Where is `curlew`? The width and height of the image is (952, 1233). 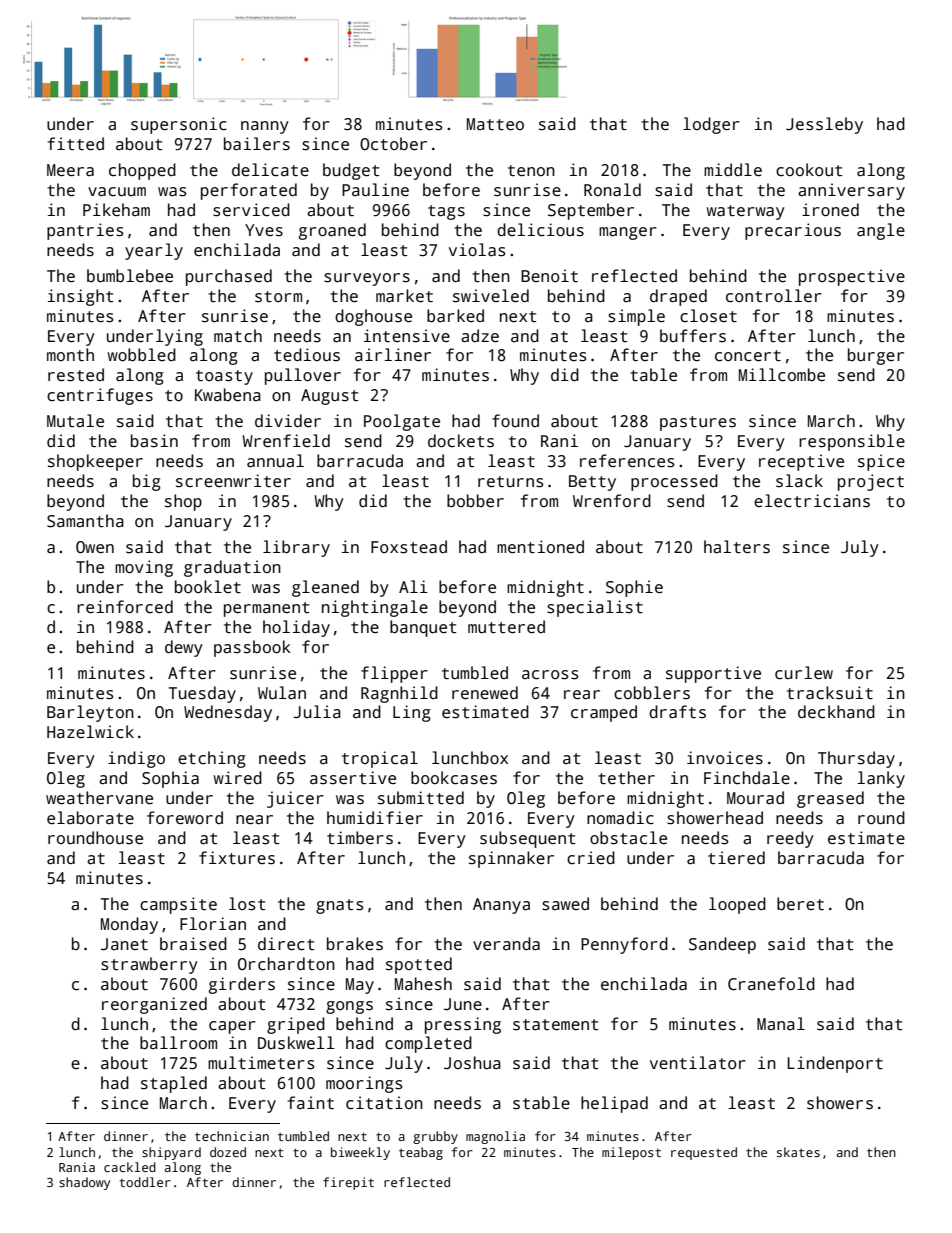 curlew is located at coordinates (804, 673).
